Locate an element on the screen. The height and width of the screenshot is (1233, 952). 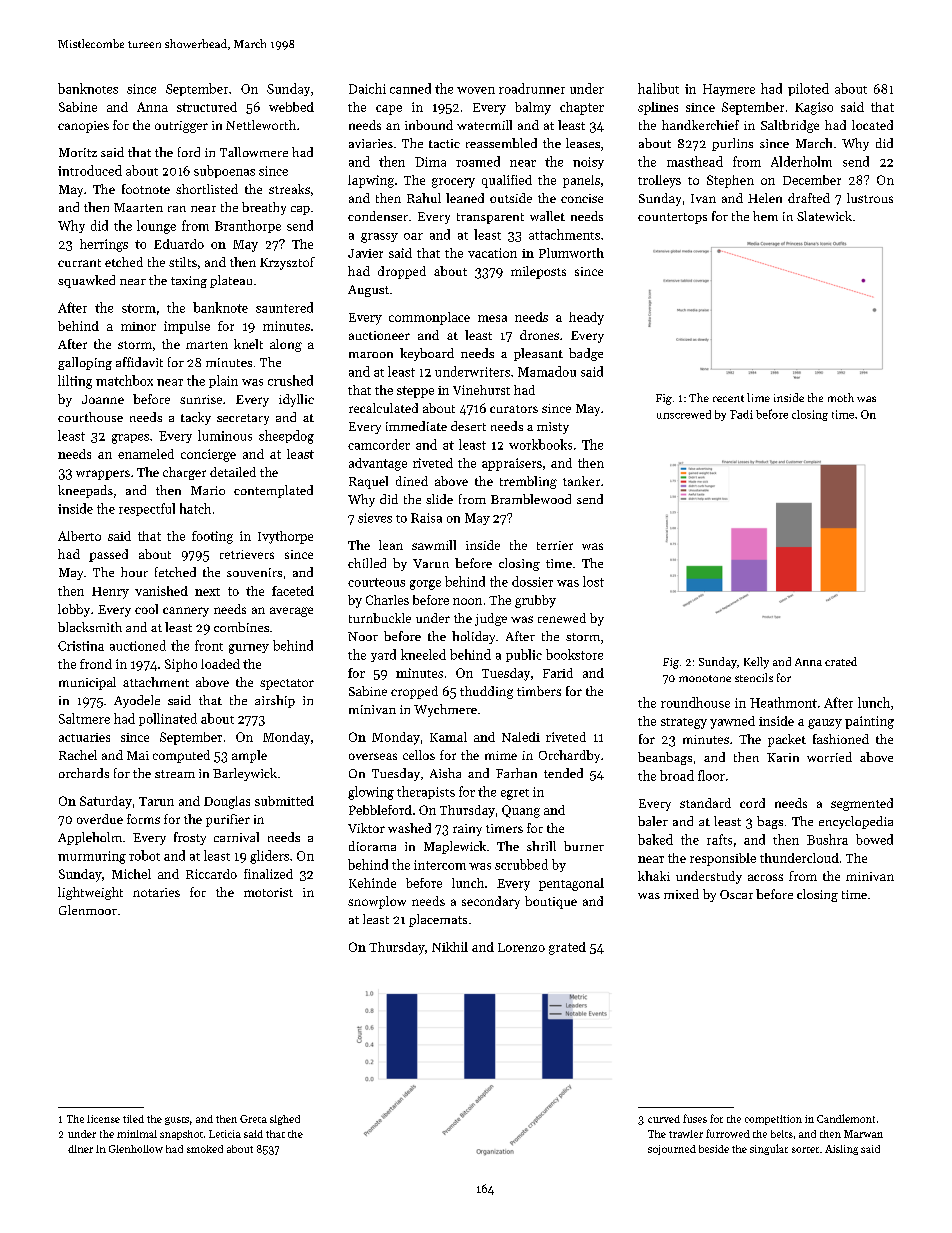
tended is located at coordinates (563, 773).
